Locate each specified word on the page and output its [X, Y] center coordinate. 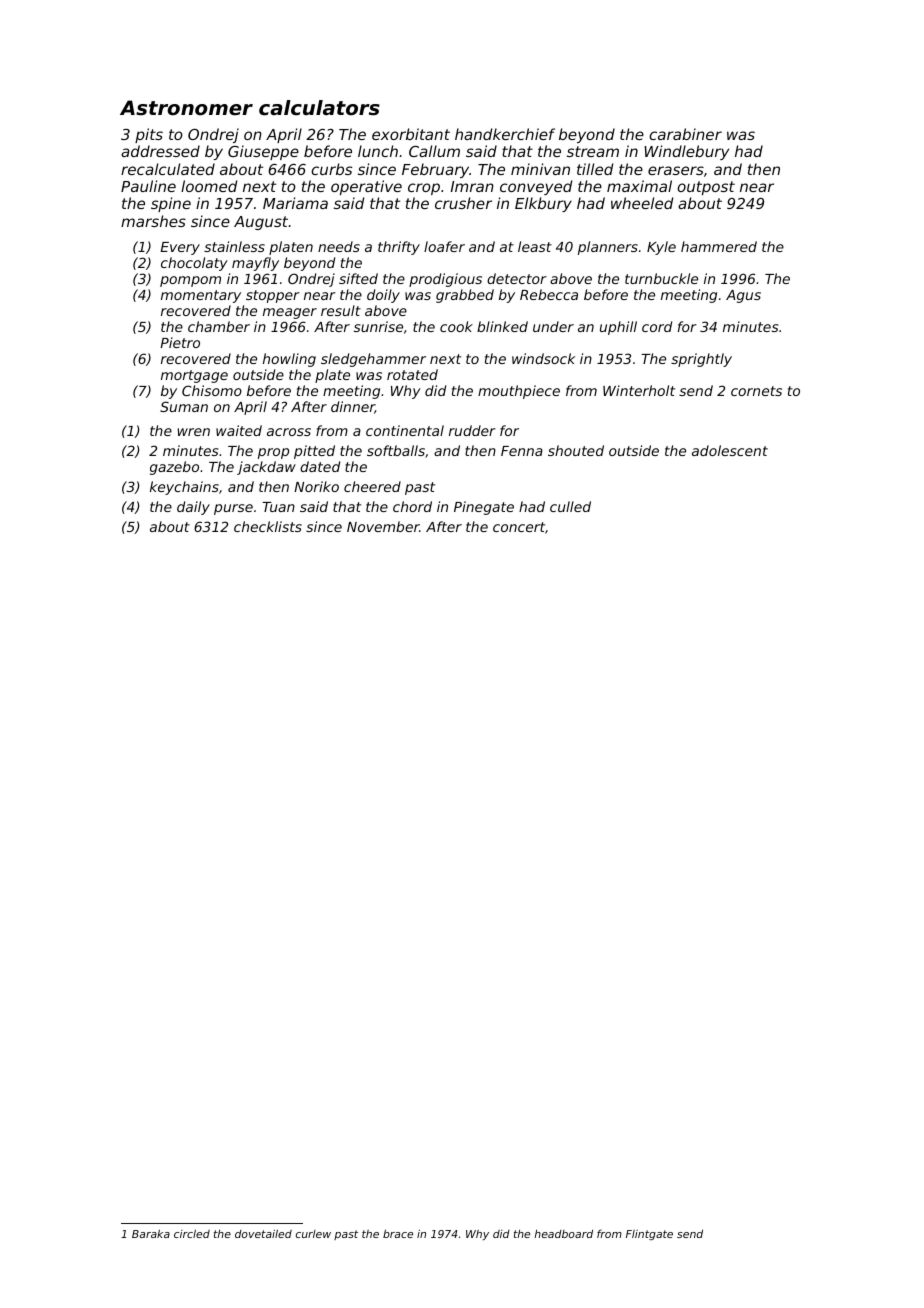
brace [398, 1233]
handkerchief [505, 134]
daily [193, 508]
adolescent [730, 450]
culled [570, 506]
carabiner [685, 134]
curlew [313, 1234]
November [383, 526]
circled [192, 1233]
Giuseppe [263, 152]
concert [519, 527]
